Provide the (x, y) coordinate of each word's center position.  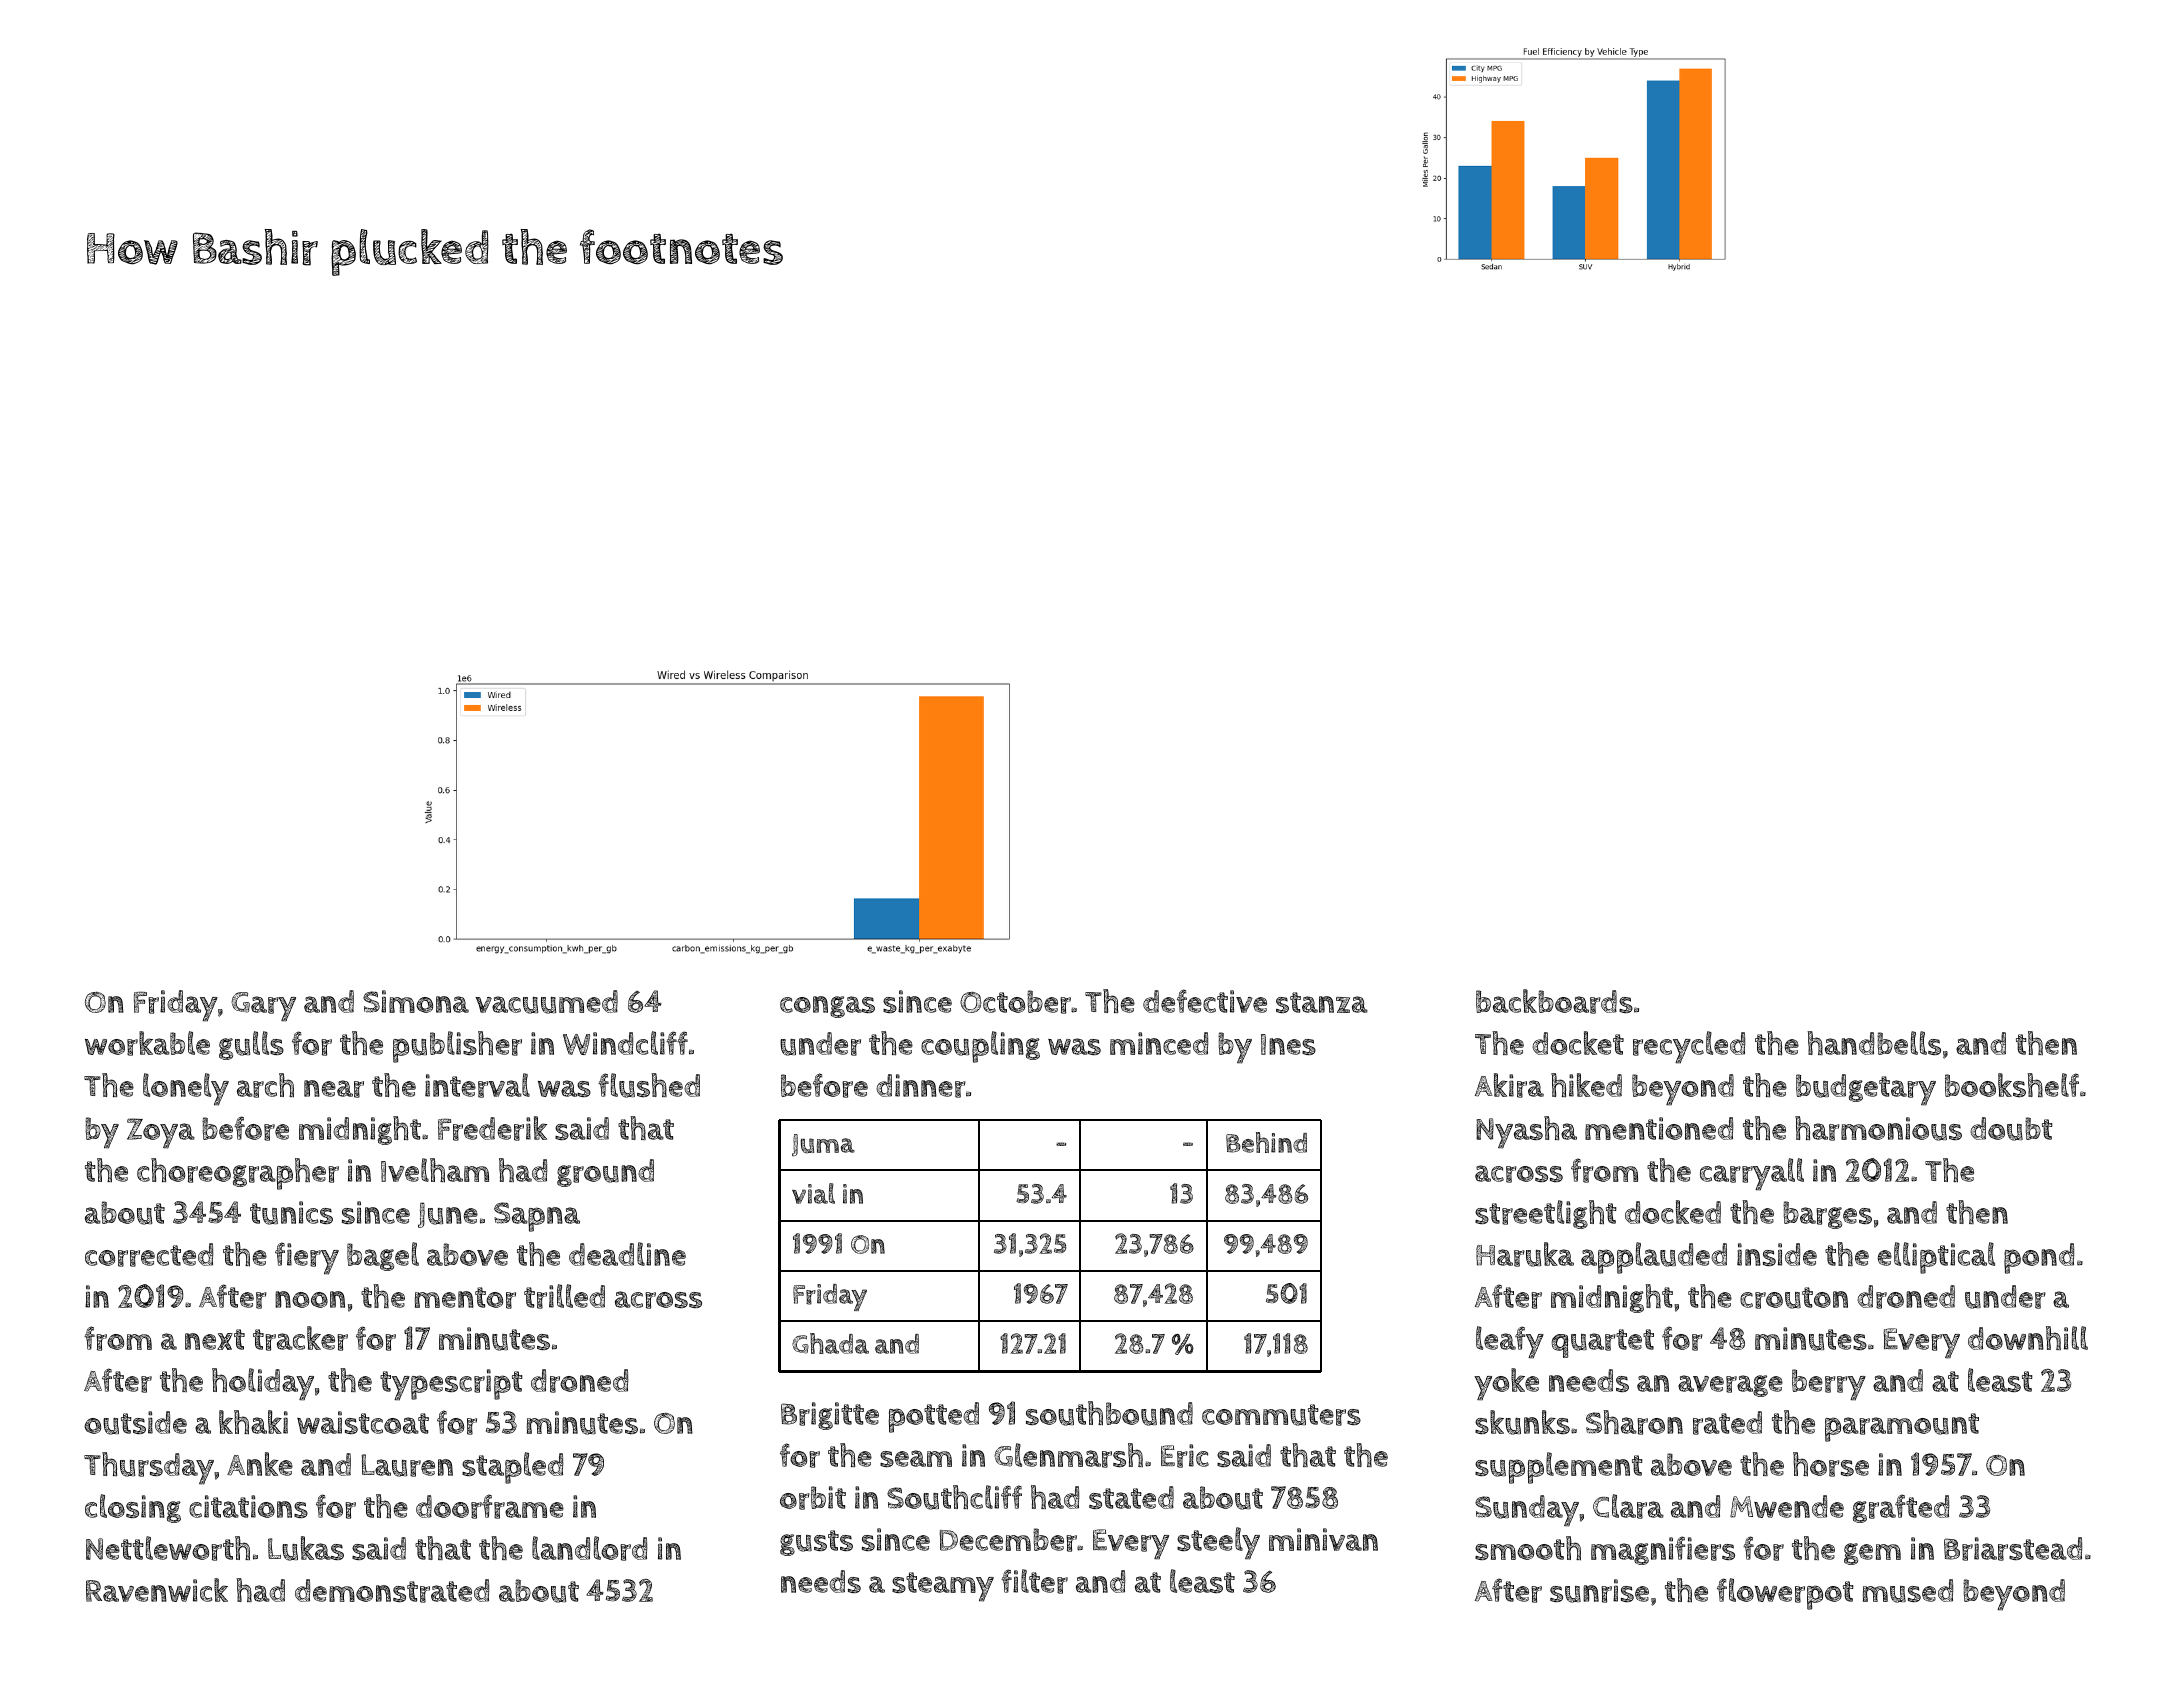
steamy (943, 1587)
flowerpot (1785, 1594)
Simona (416, 1001)
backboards (1554, 1001)
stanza (1322, 1002)
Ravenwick (157, 1590)
